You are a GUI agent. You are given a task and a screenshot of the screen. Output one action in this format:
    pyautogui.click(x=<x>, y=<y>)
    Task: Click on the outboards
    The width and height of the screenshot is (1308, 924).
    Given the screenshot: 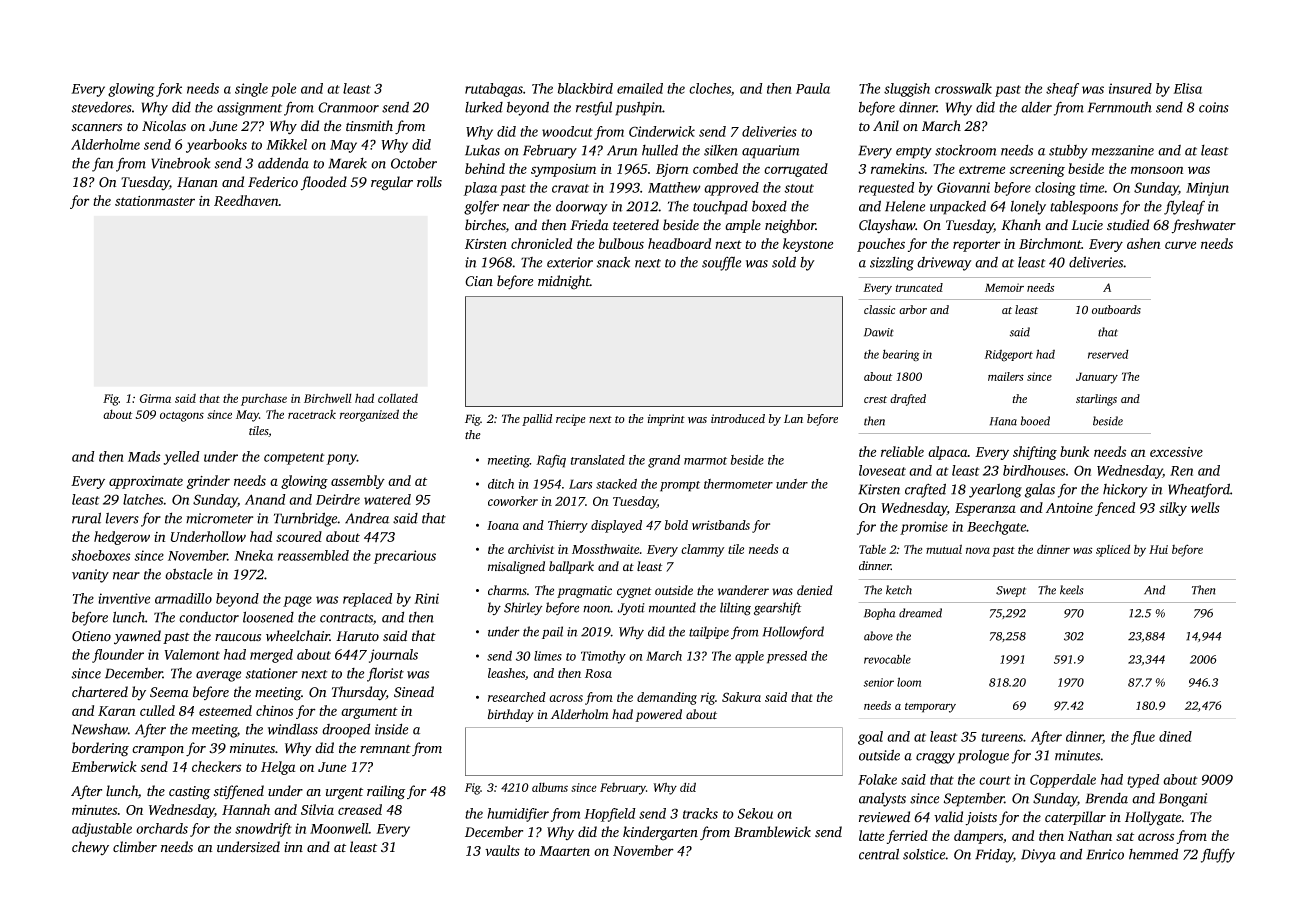 What is the action you would take?
    pyautogui.click(x=1116, y=309)
